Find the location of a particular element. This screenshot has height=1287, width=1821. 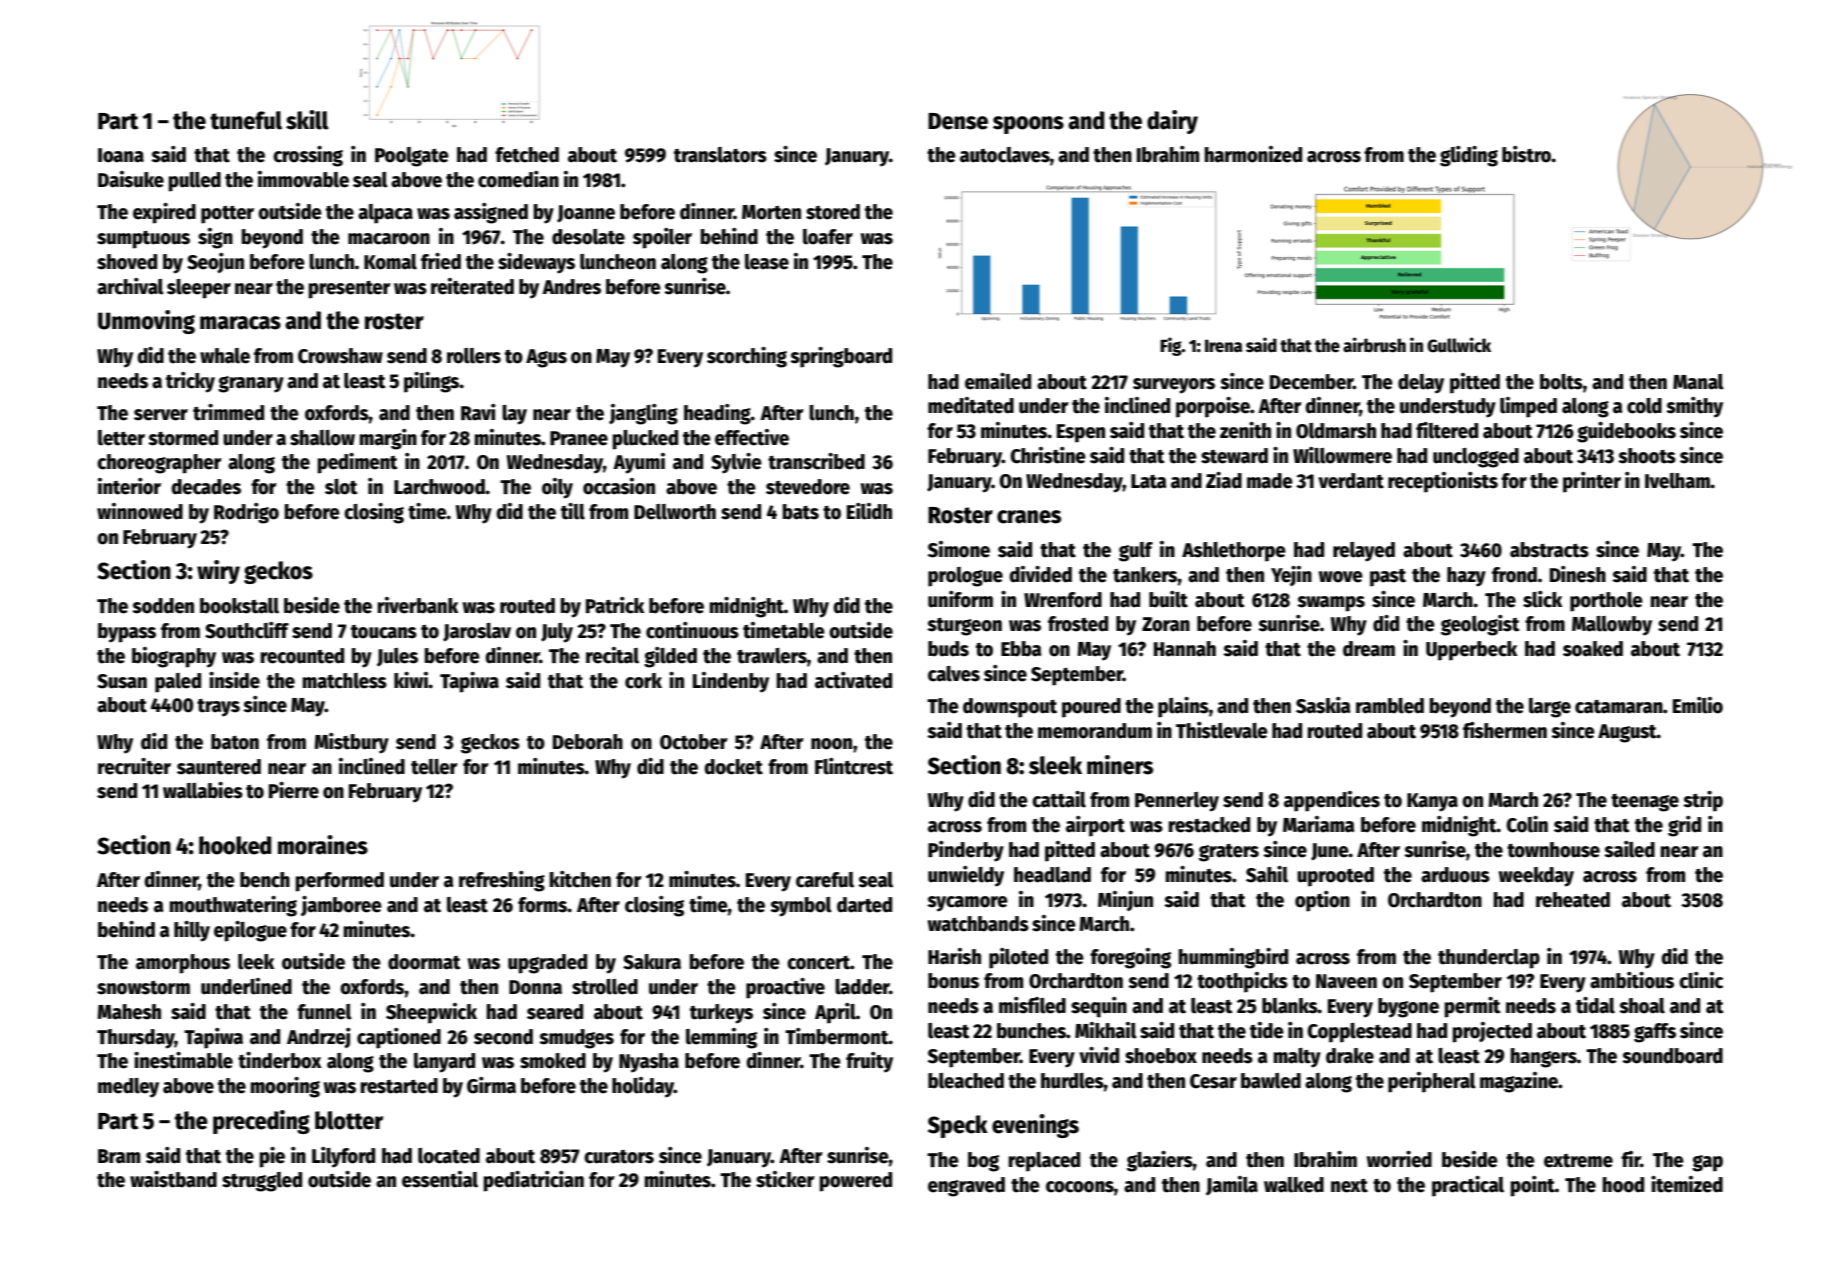

filtered is located at coordinates (1447, 430).
